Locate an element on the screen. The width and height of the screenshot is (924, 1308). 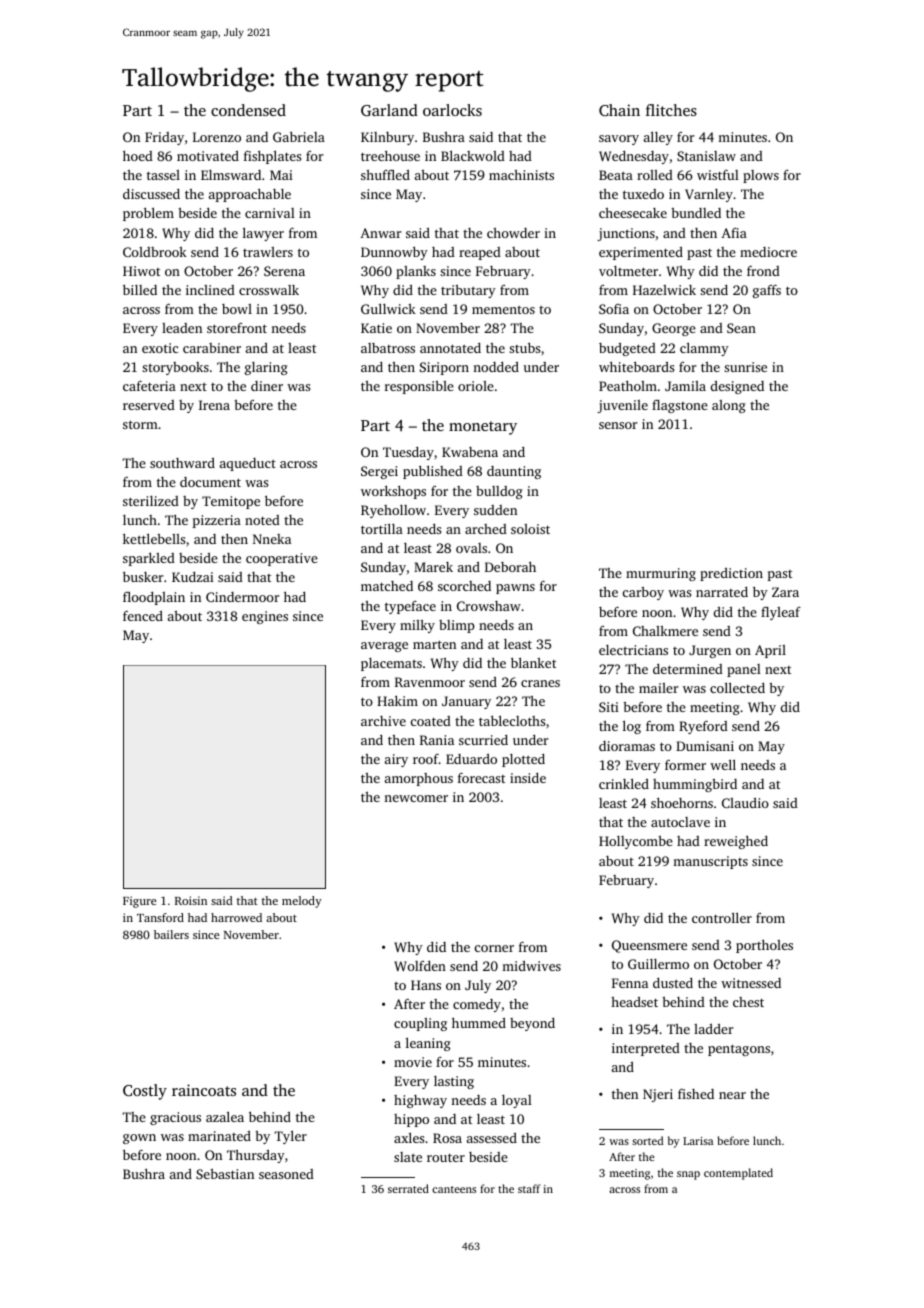
dusted is located at coordinates (673, 983).
